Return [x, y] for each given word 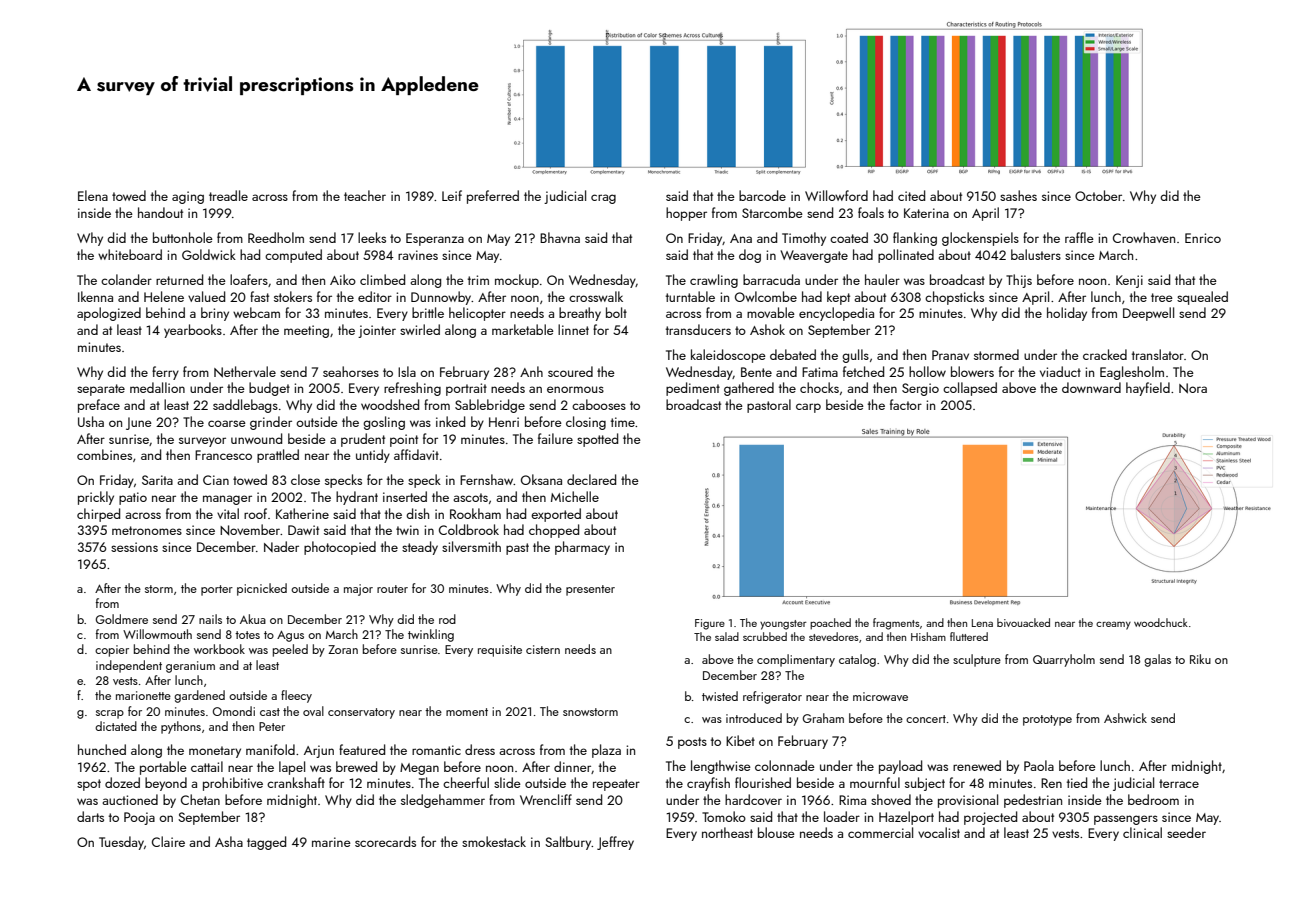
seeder [1186, 832]
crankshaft [296, 782]
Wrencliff [546, 799]
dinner [572, 766]
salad [727, 636]
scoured [570, 371]
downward [1091, 387]
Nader [281, 546]
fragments [896, 624]
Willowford [836, 195]
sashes [1018, 195]
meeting [306, 331]
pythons [181, 727]
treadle [228, 195]
